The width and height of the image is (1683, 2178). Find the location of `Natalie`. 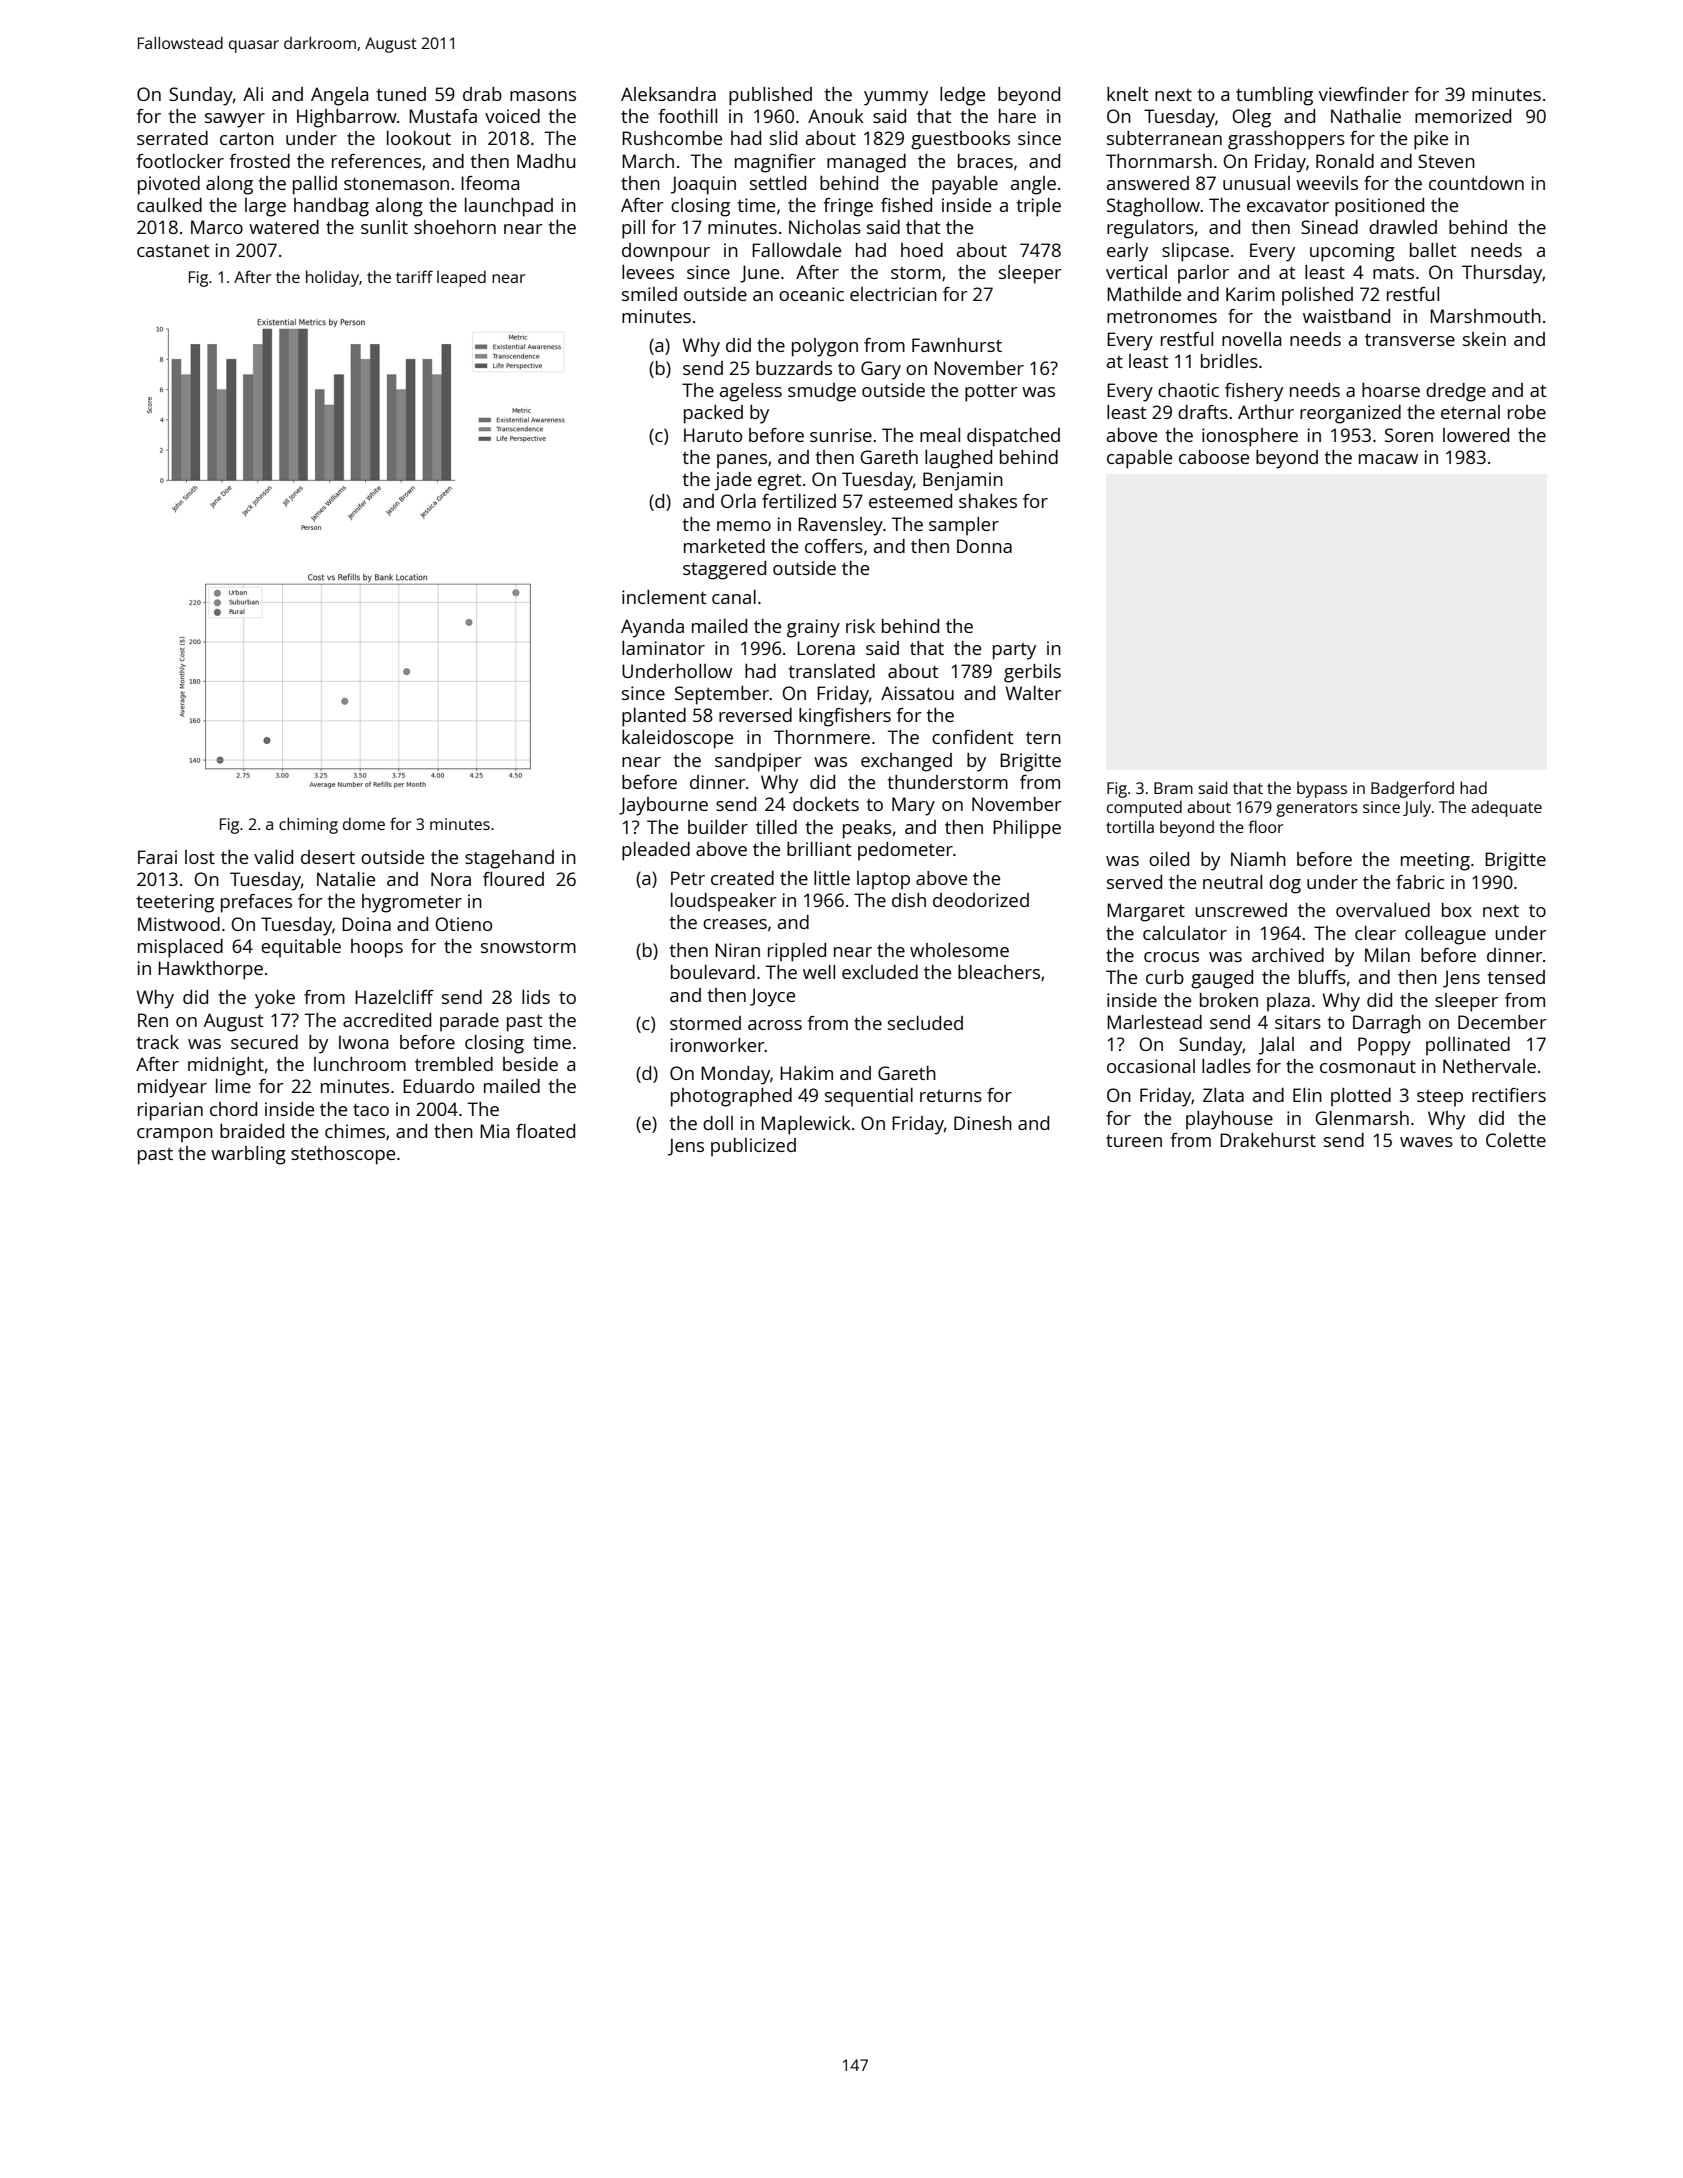

Natalie is located at coordinates (346, 879).
